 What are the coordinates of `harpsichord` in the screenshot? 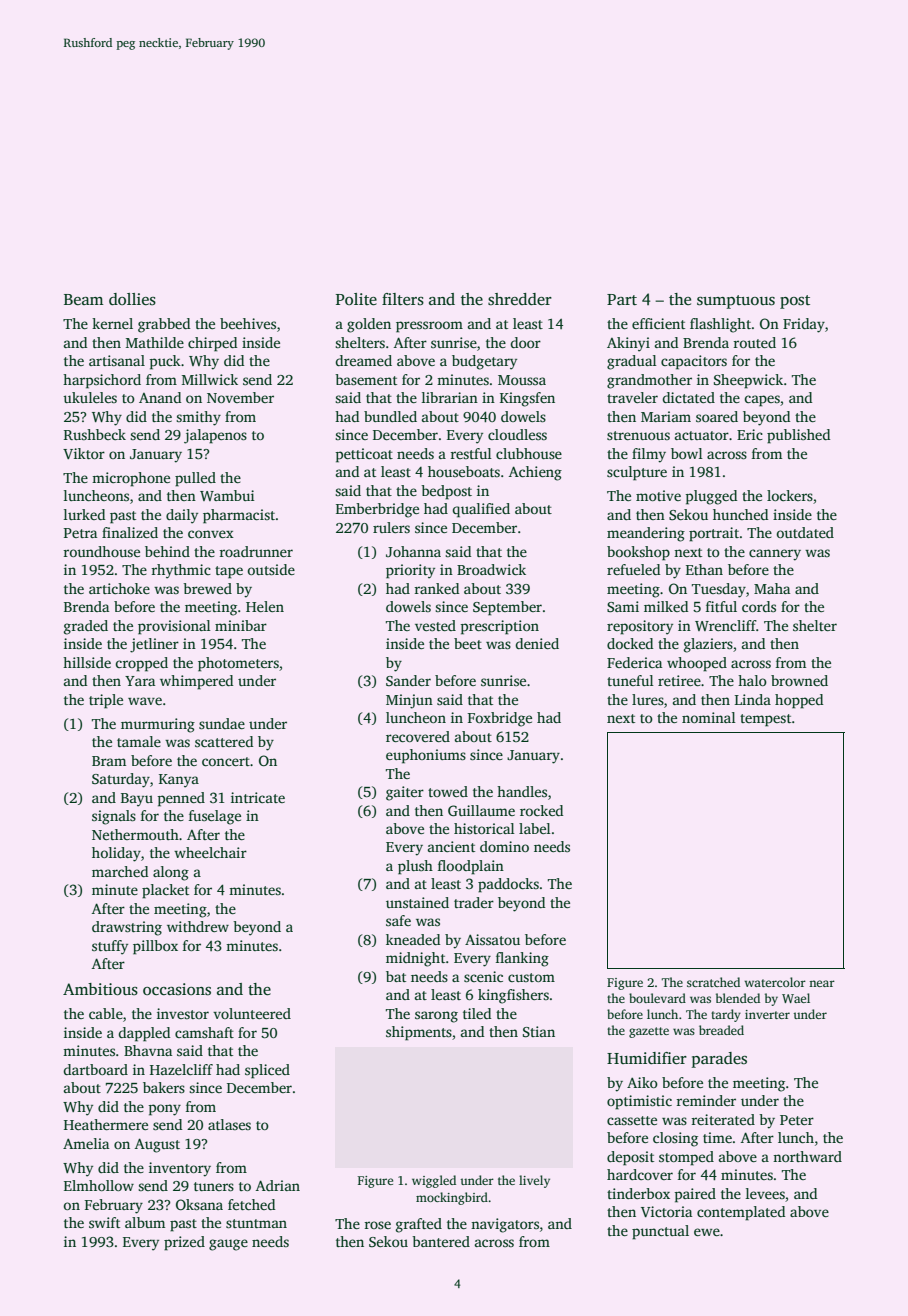 It's located at (102, 381).
